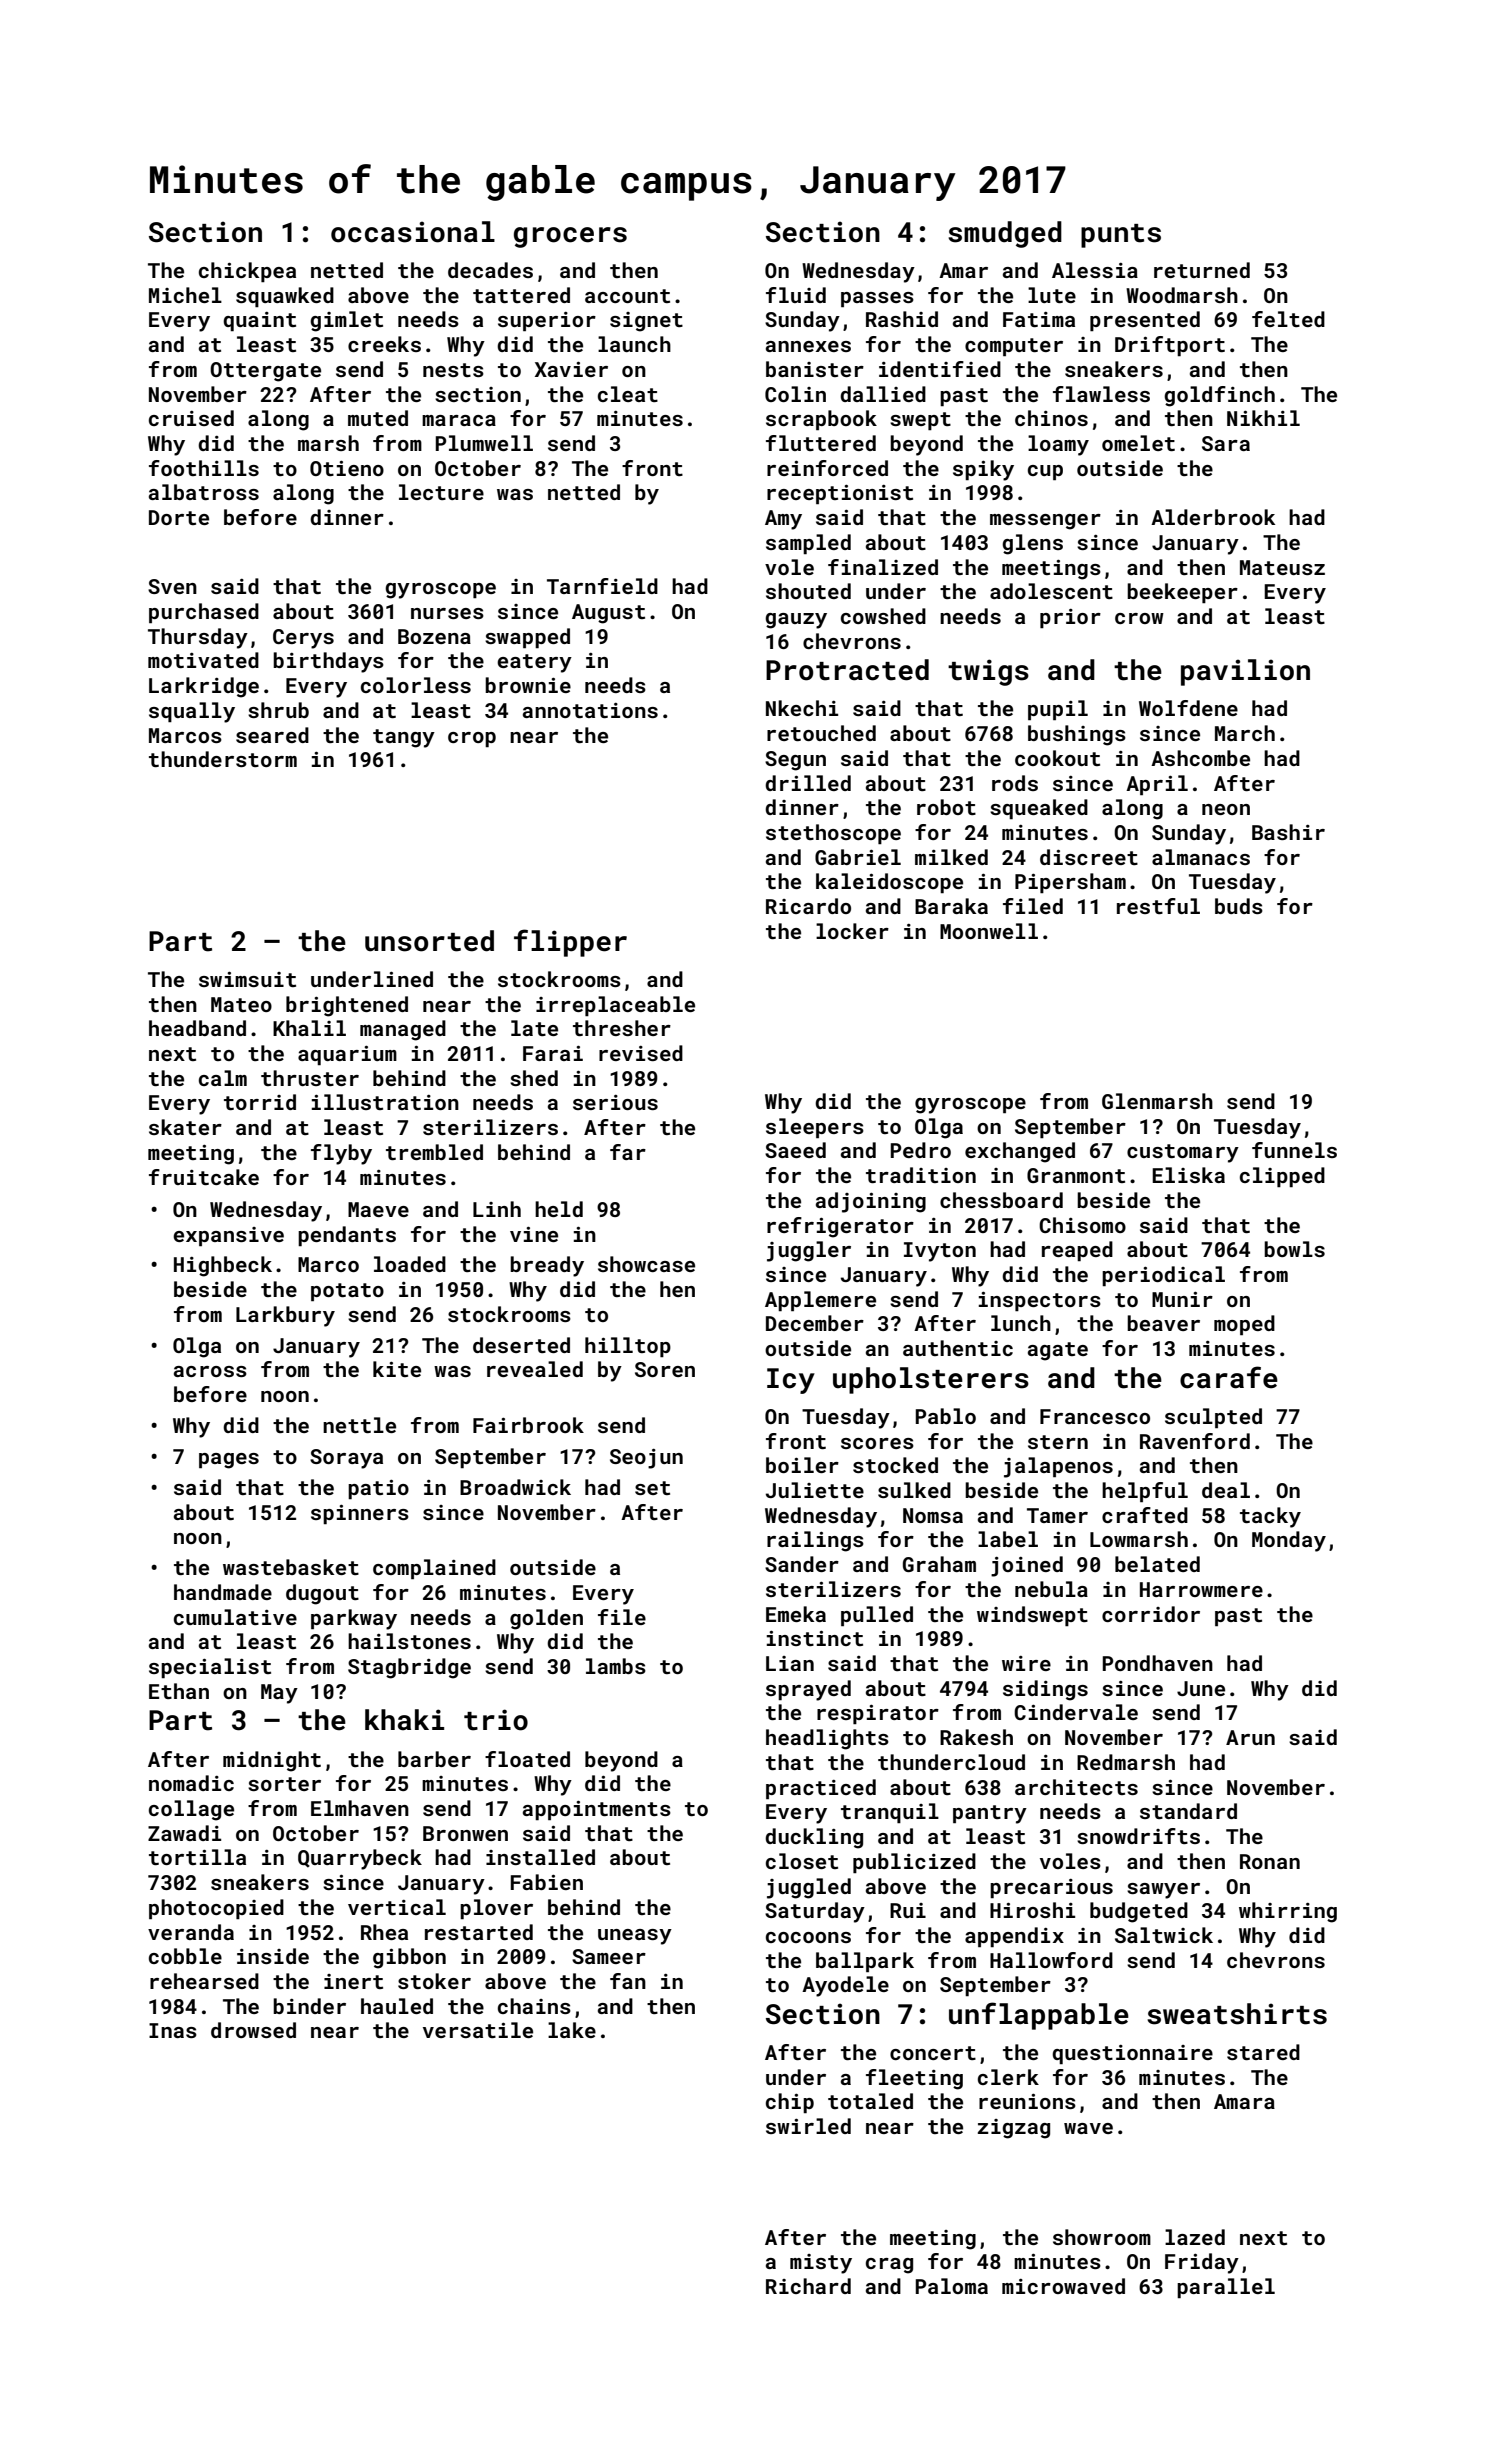 This image has height=2464, width=1496. What do you see at coordinates (247, 272) in the image?
I see `chickpea` at bounding box center [247, 272].
